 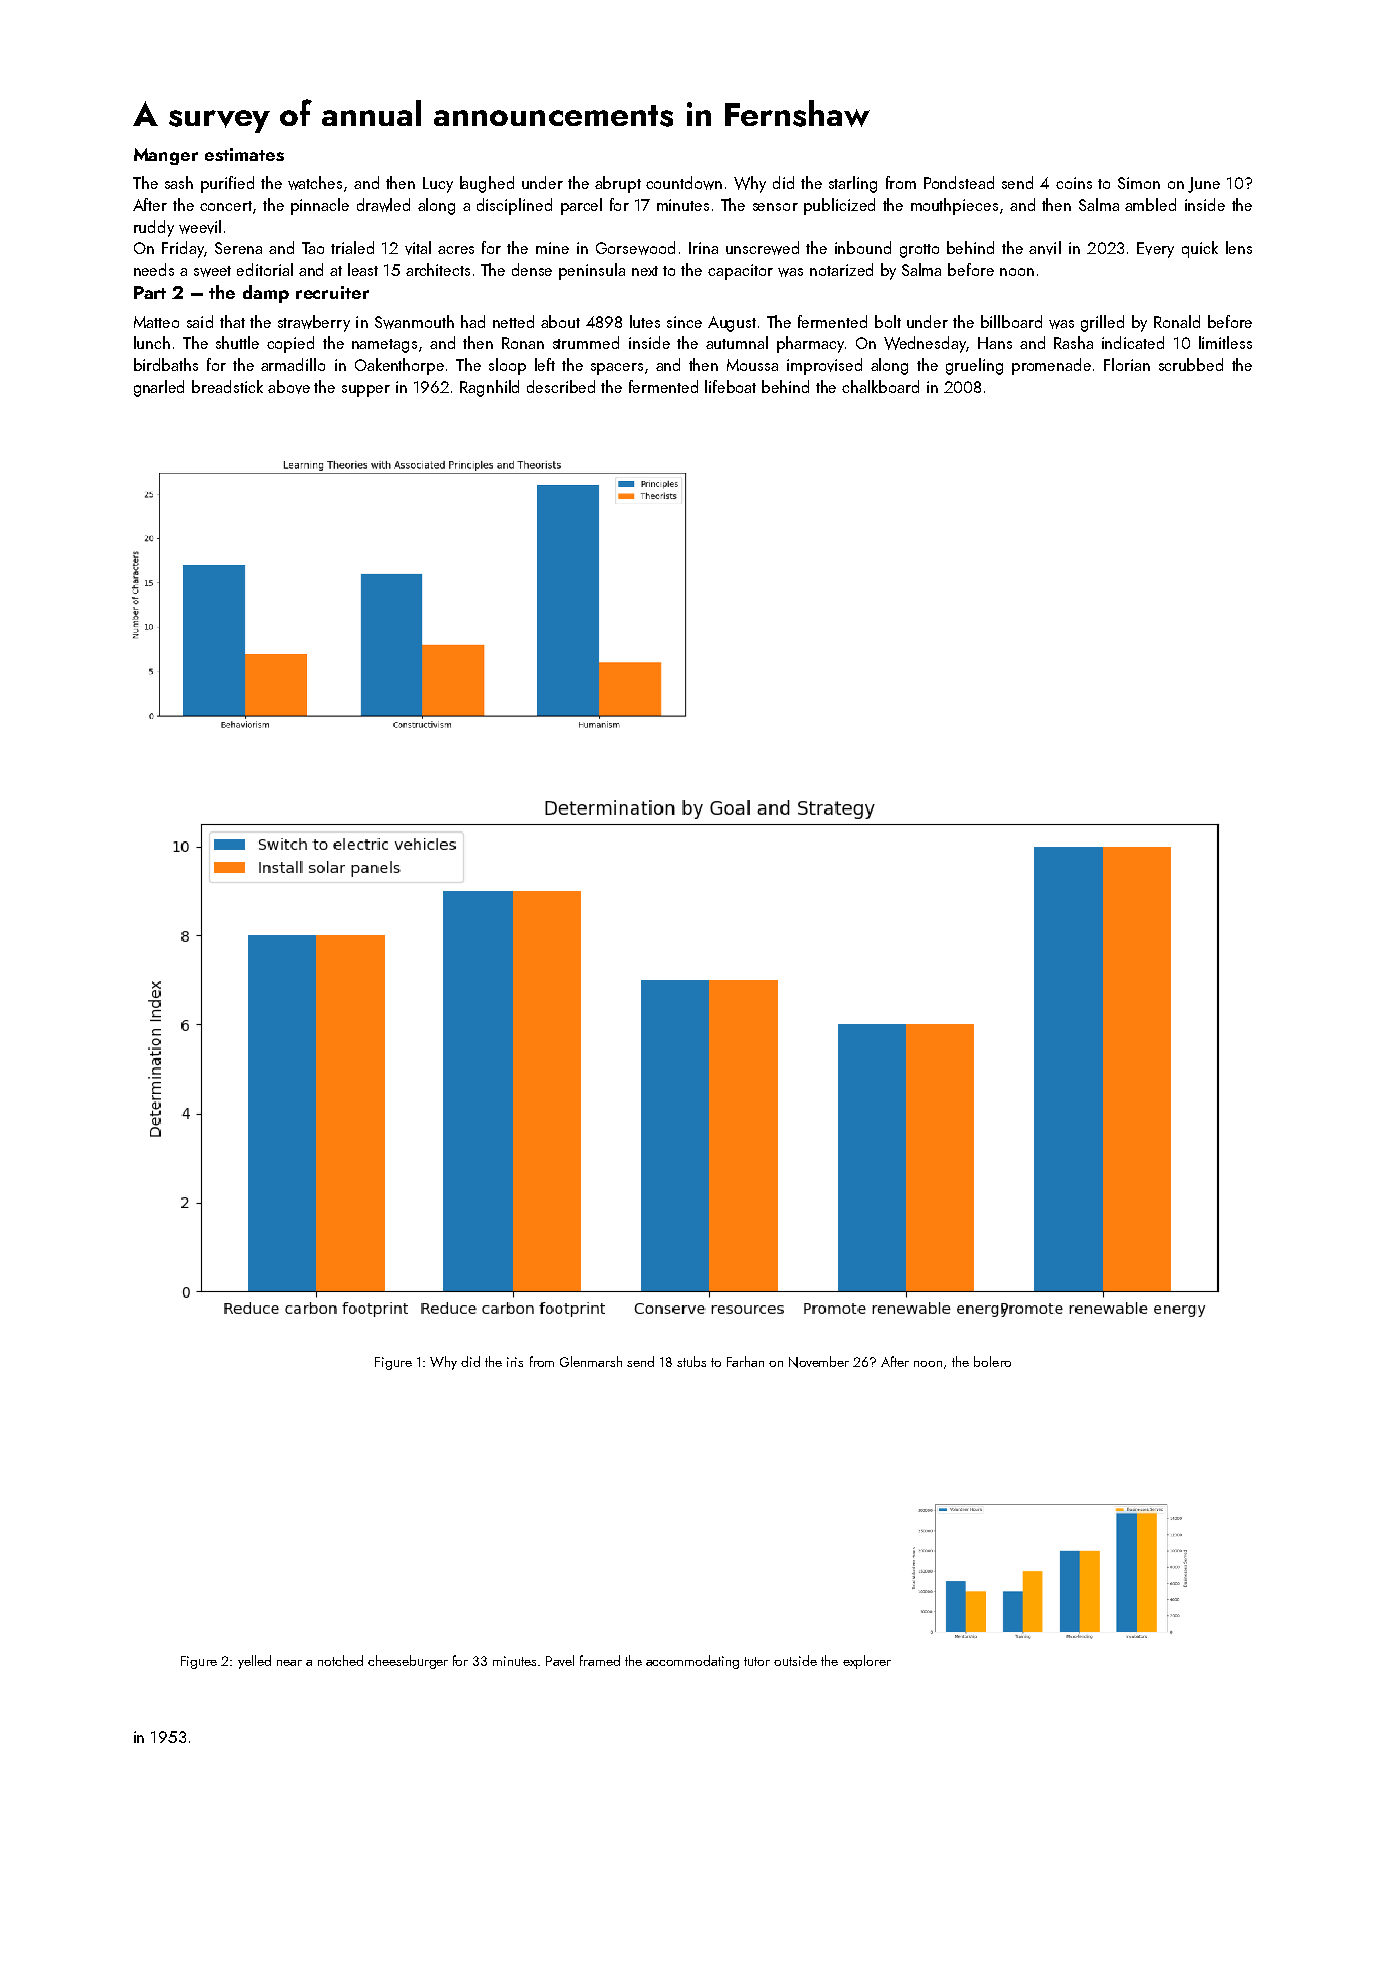 I want to click on yelled, so click(x=254, y=1662).
